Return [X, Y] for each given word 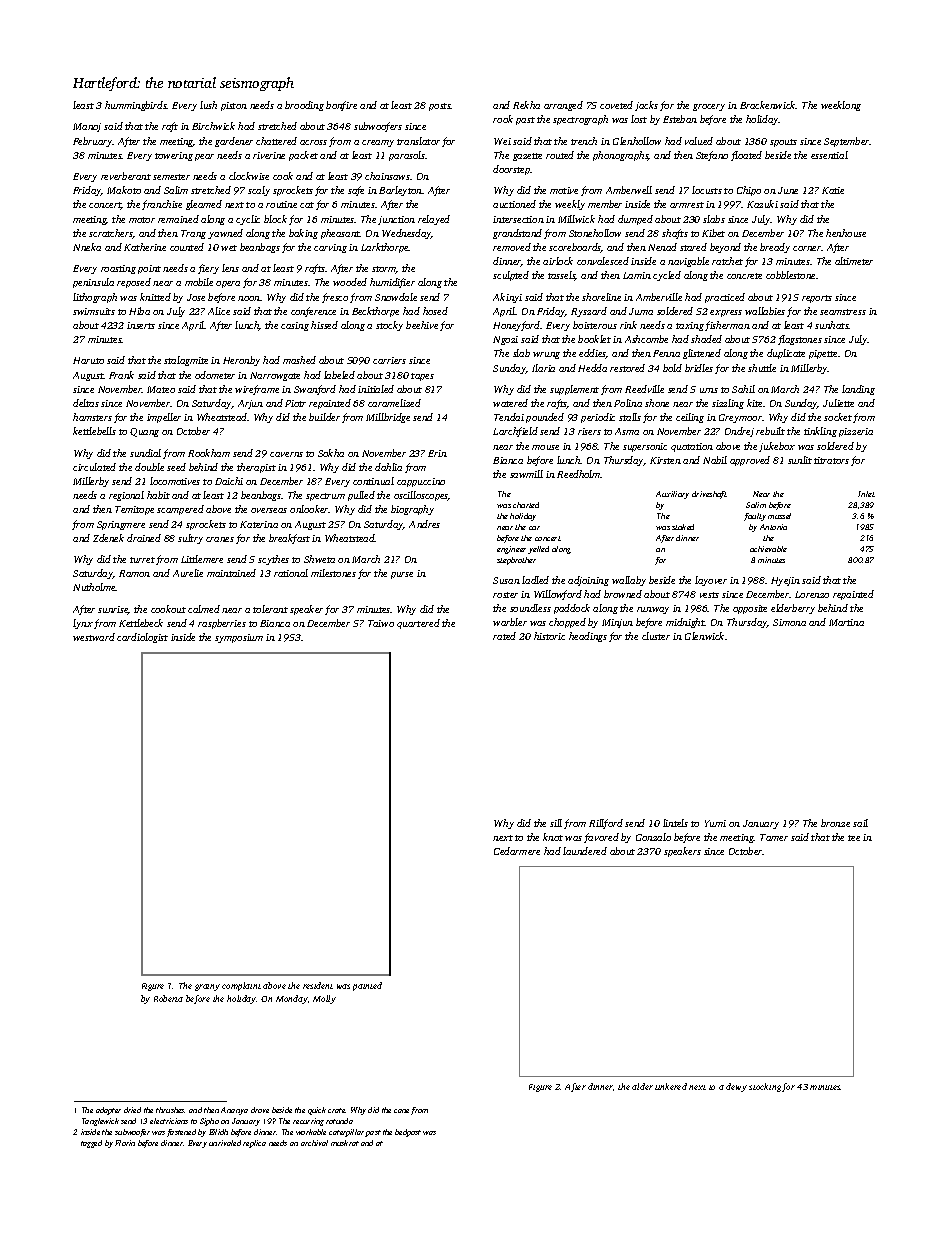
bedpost [408, 1133]
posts [440, 107]
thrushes [170, 1110]
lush [208, 105]
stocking [765, 1087]
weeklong [841, 106]
